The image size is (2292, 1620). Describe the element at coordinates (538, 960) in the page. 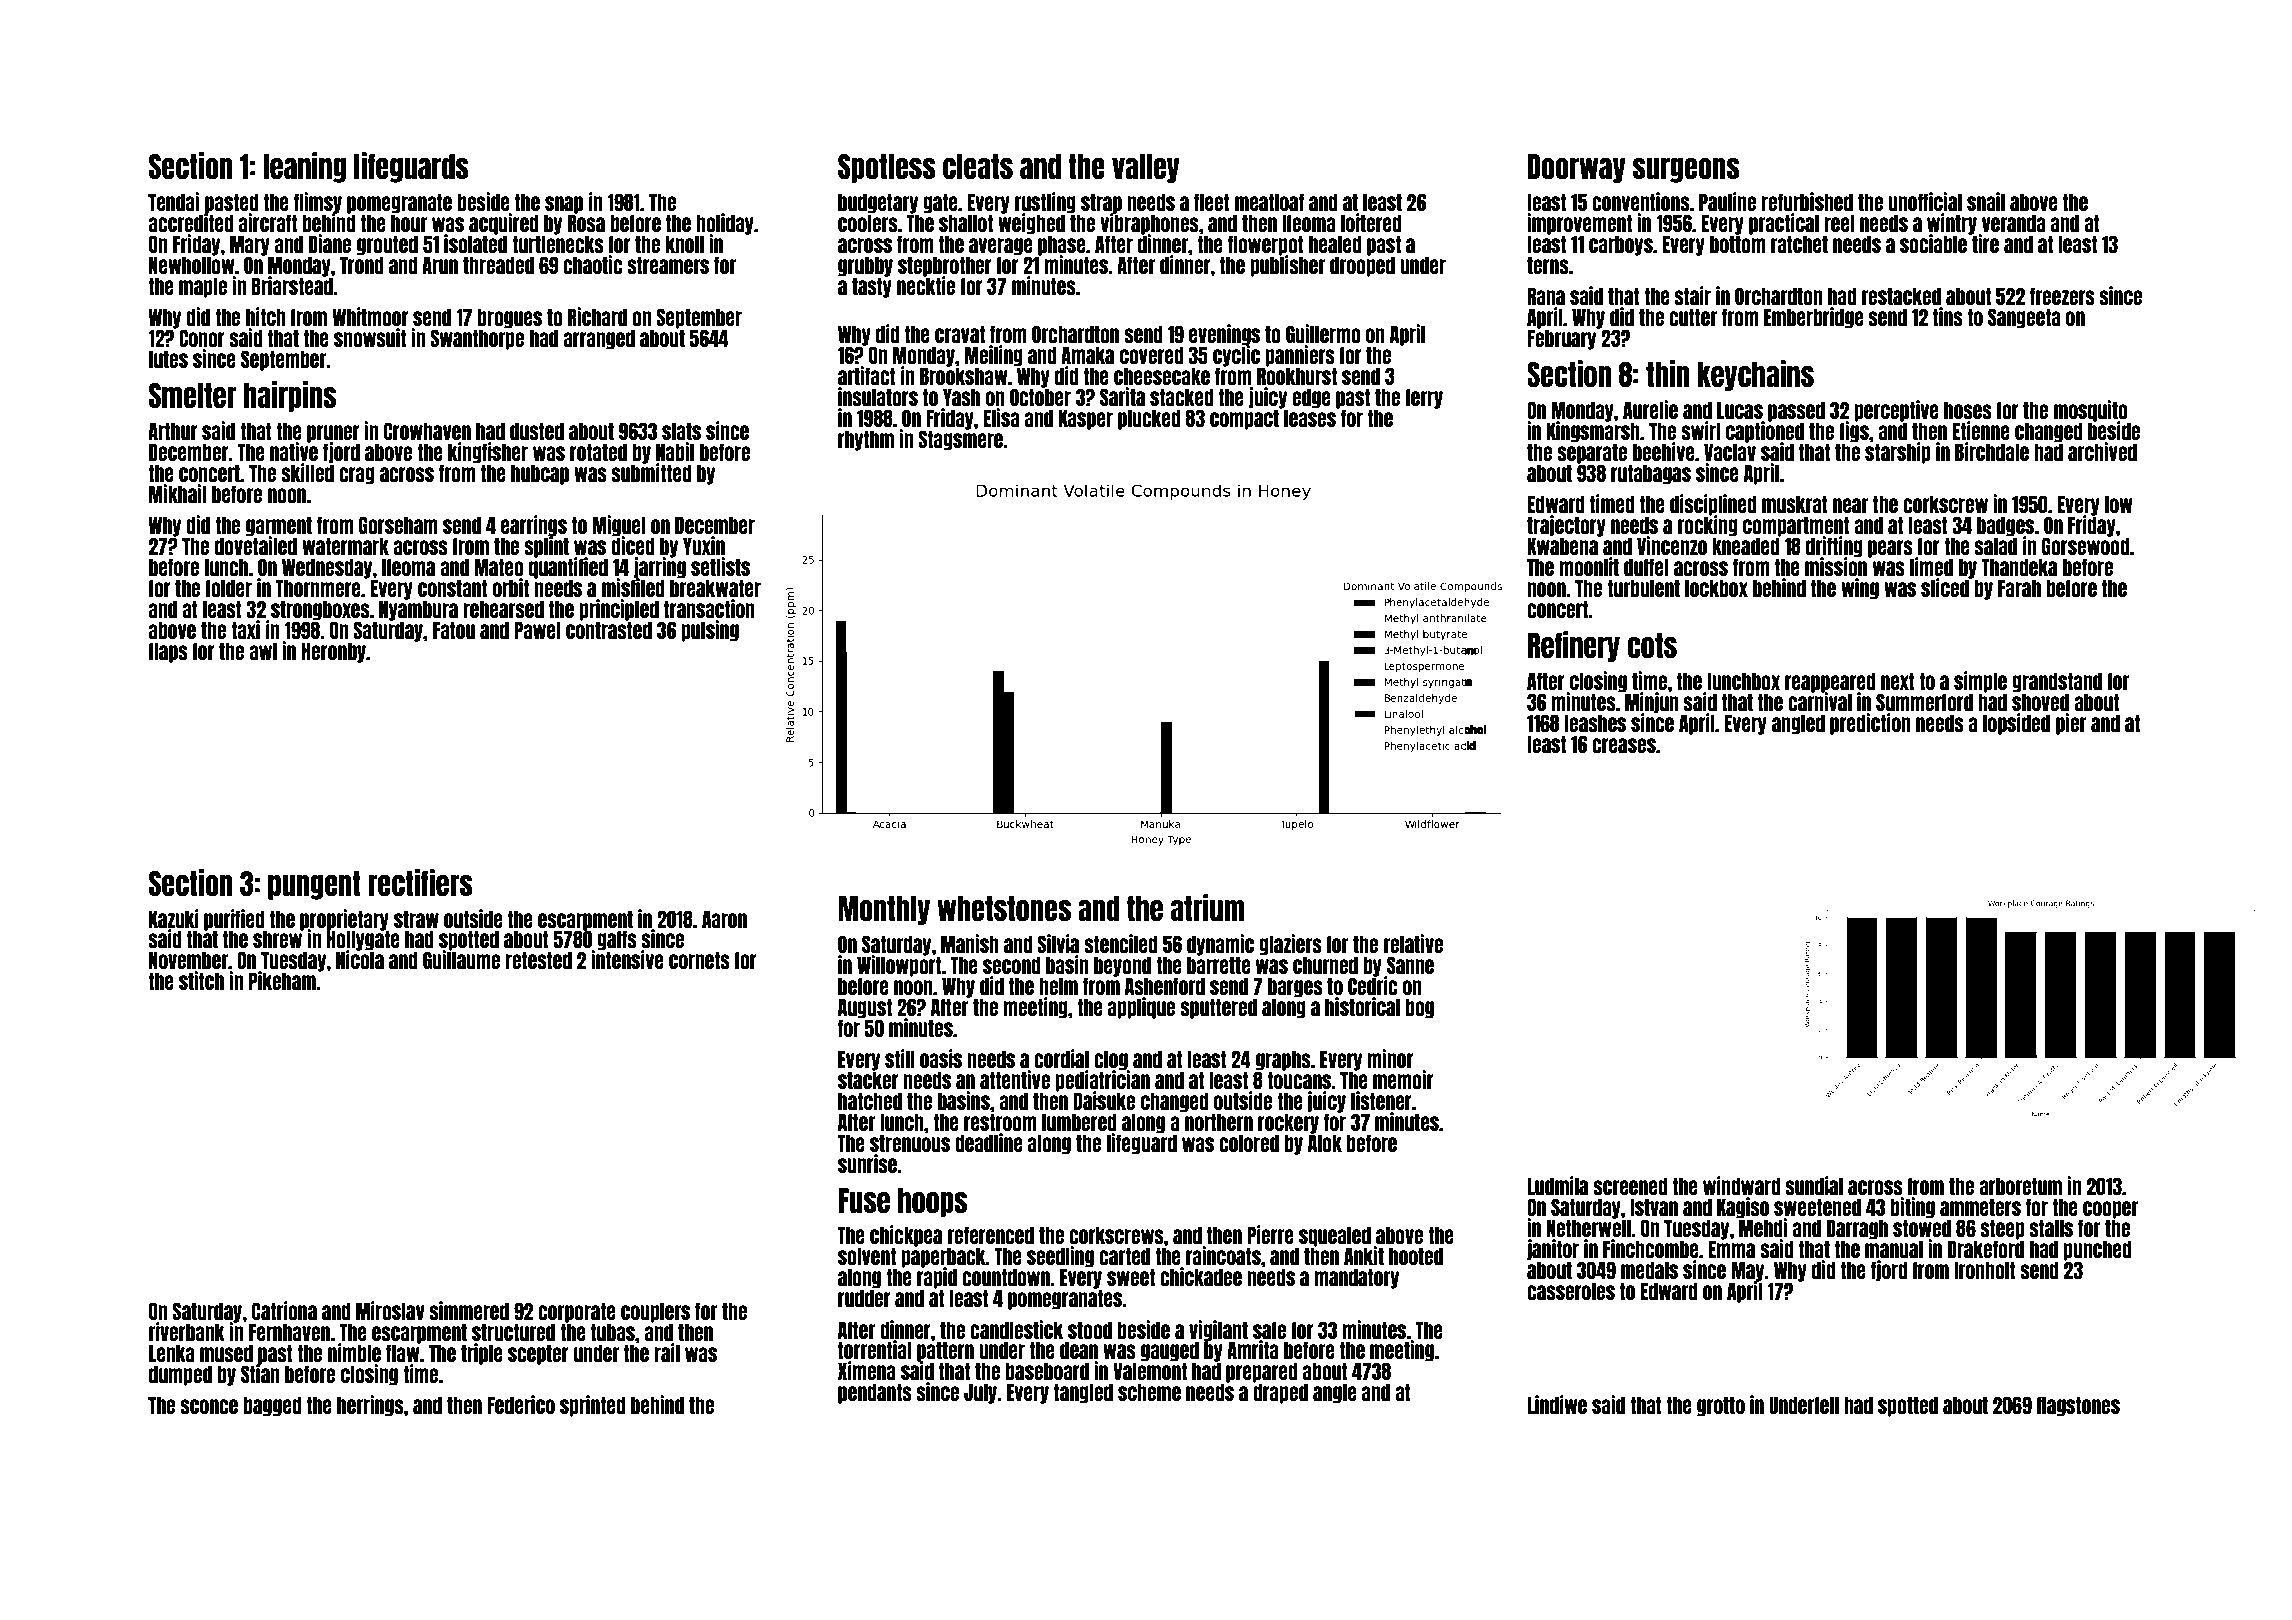

I see `retested` at that location.
